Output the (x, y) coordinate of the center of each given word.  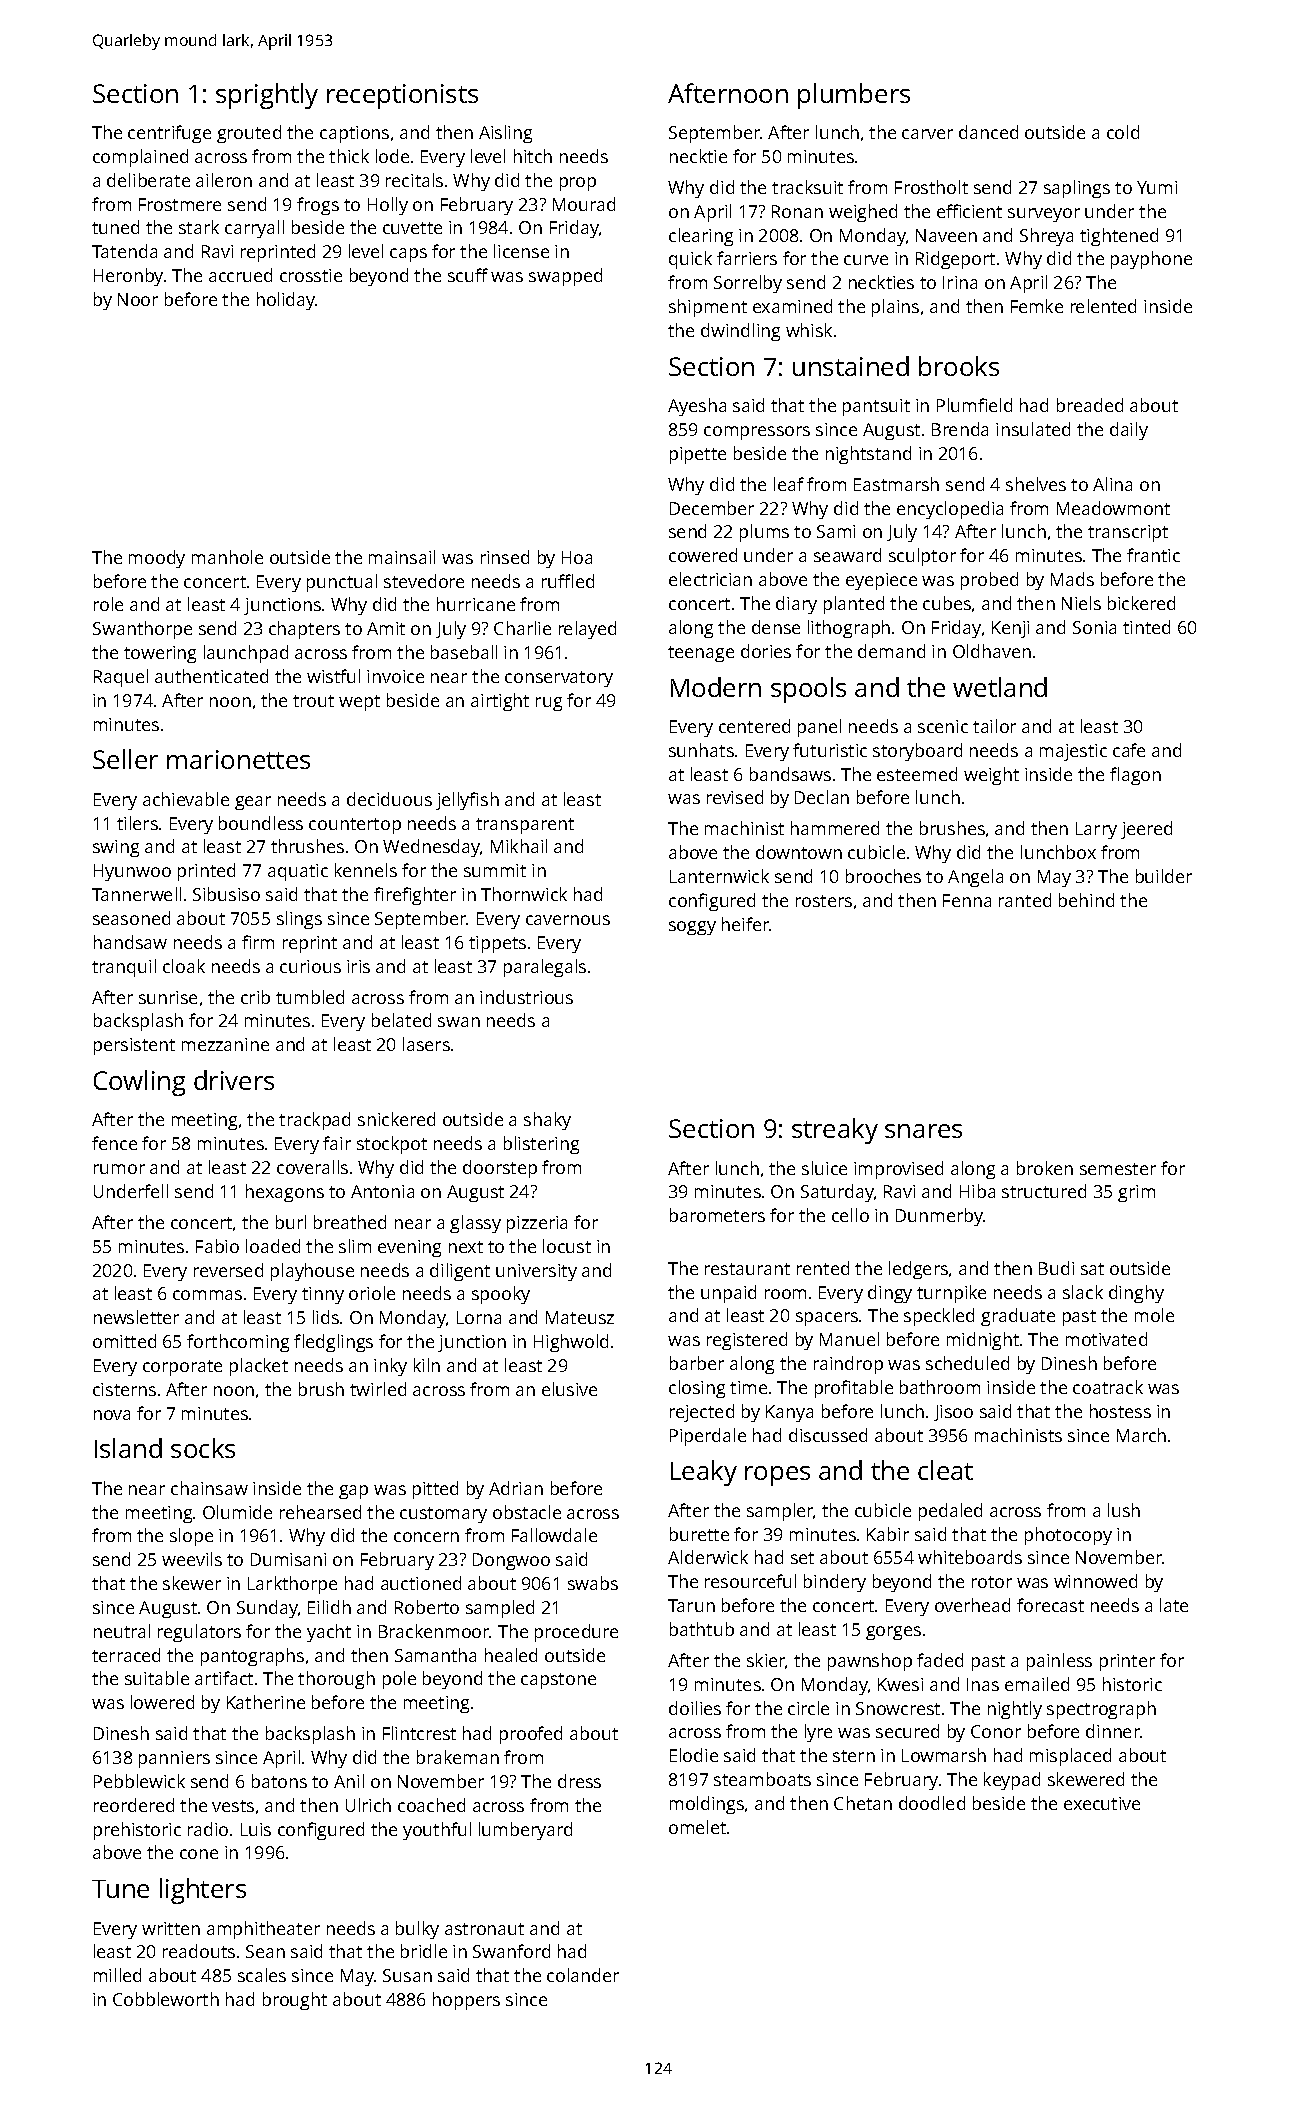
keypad (1012, 1781)
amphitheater (263, 1930)
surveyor (1044, 215)
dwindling (740, 332)
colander (583, 1975)
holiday (286, 301)
